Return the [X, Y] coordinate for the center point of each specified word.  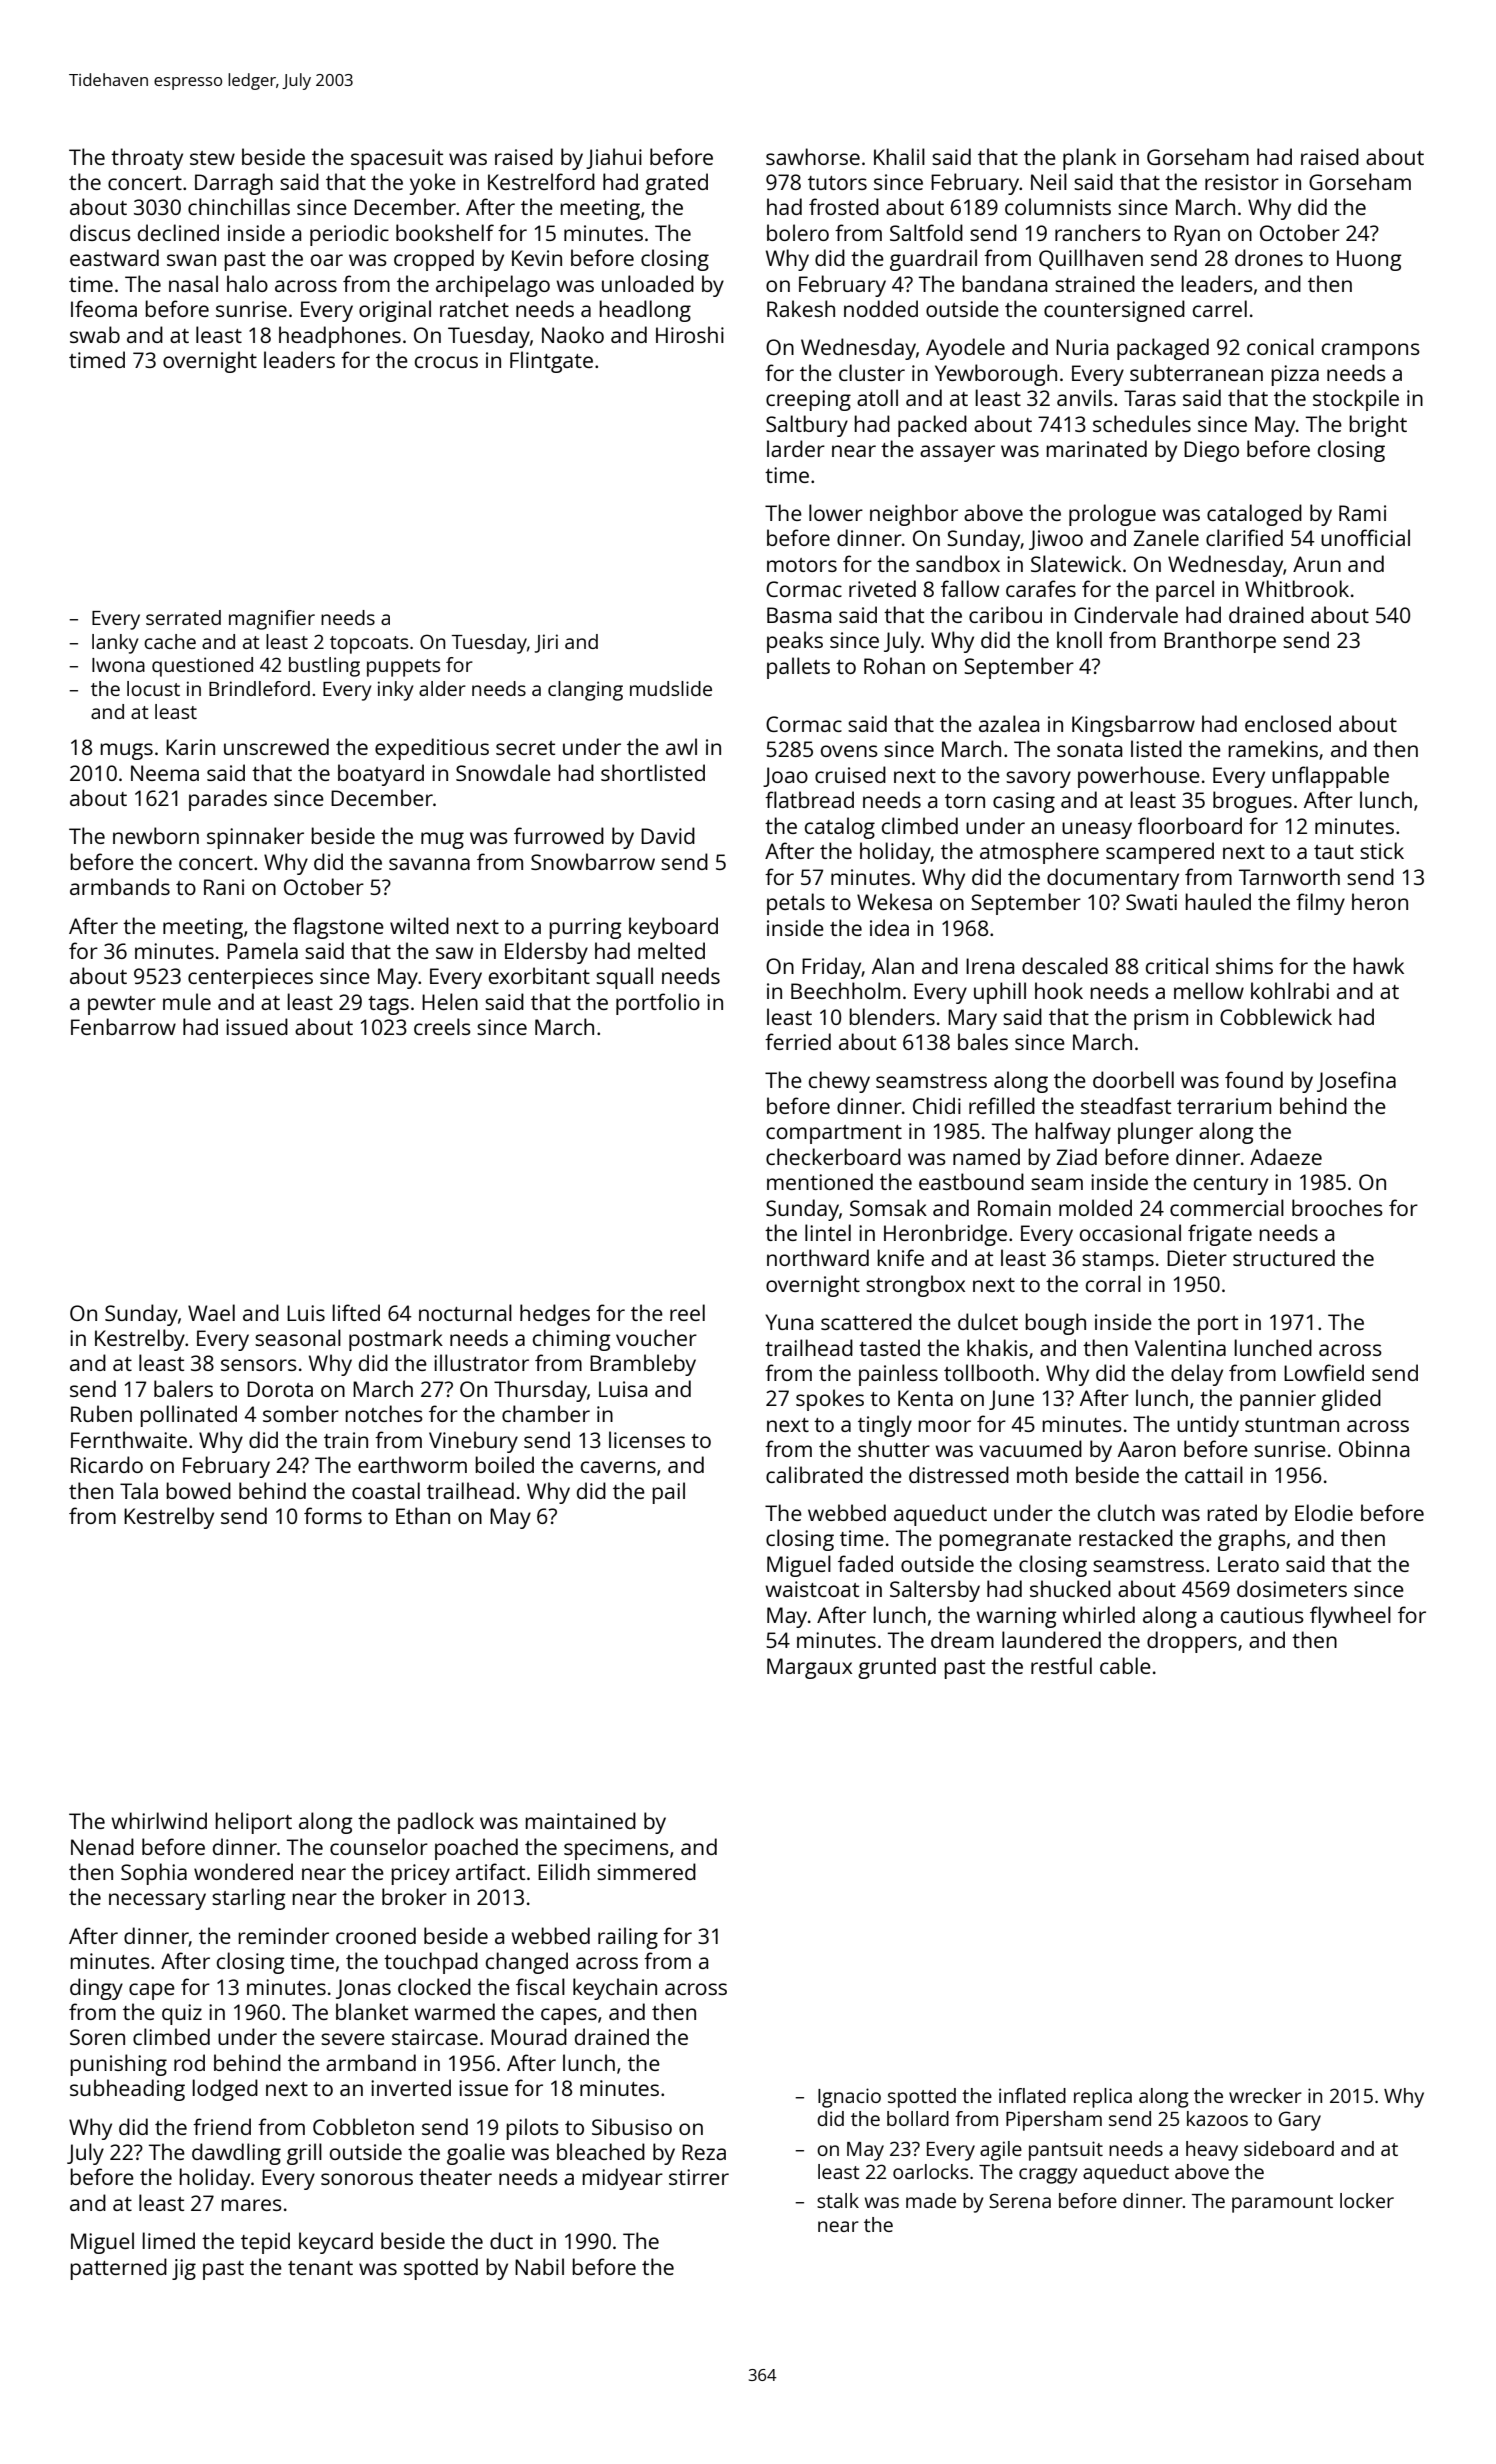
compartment [834, 1134]
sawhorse [813, 156]
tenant [320, 2268]
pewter [122, 1005]
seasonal [298, 1337]
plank [1089, 159]
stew [212, 158]
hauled [1218, 901]
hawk [1378, 965]
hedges [555, 1315]
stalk [838, 2200]
